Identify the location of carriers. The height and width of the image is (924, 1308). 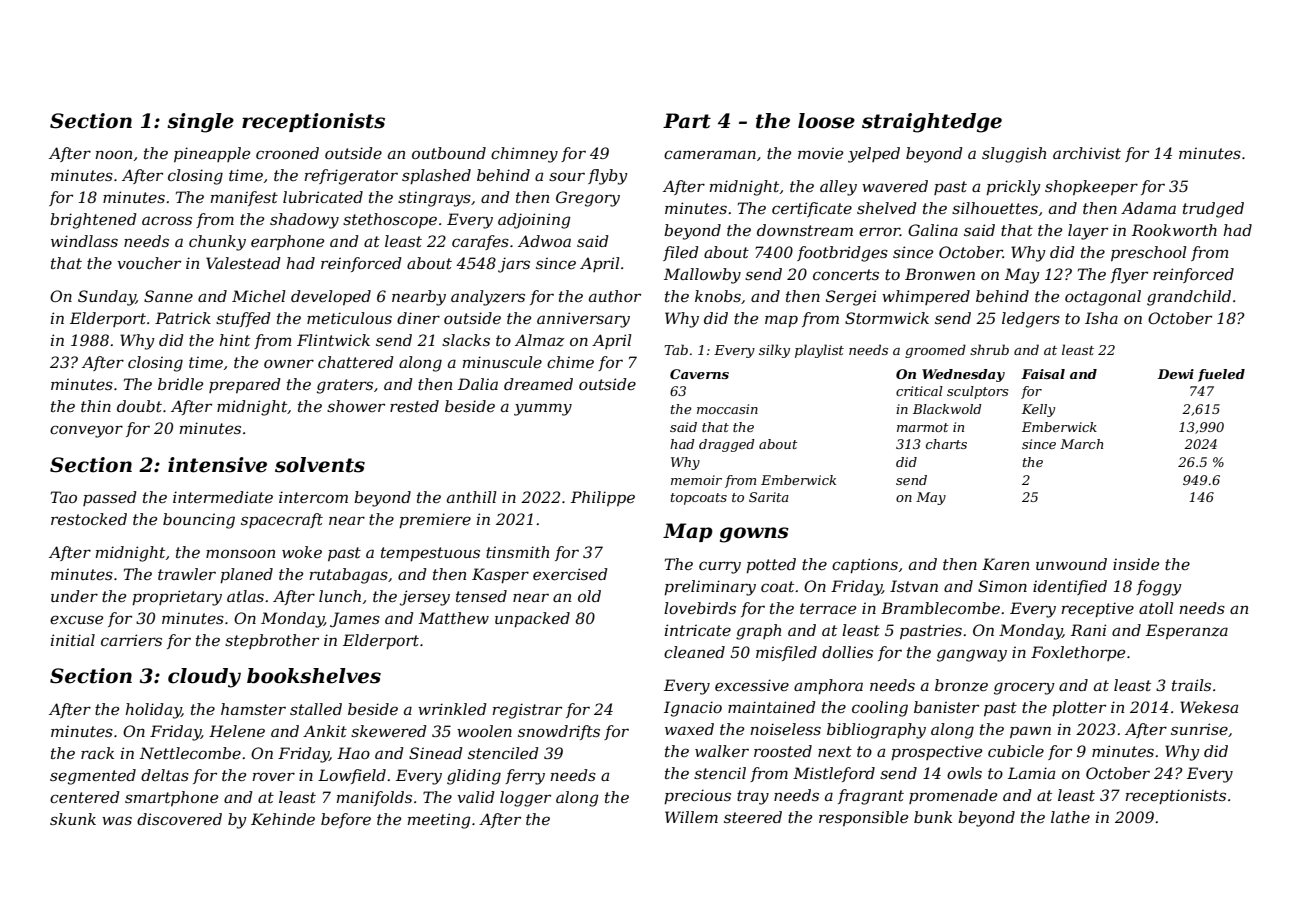
(131, 640).
